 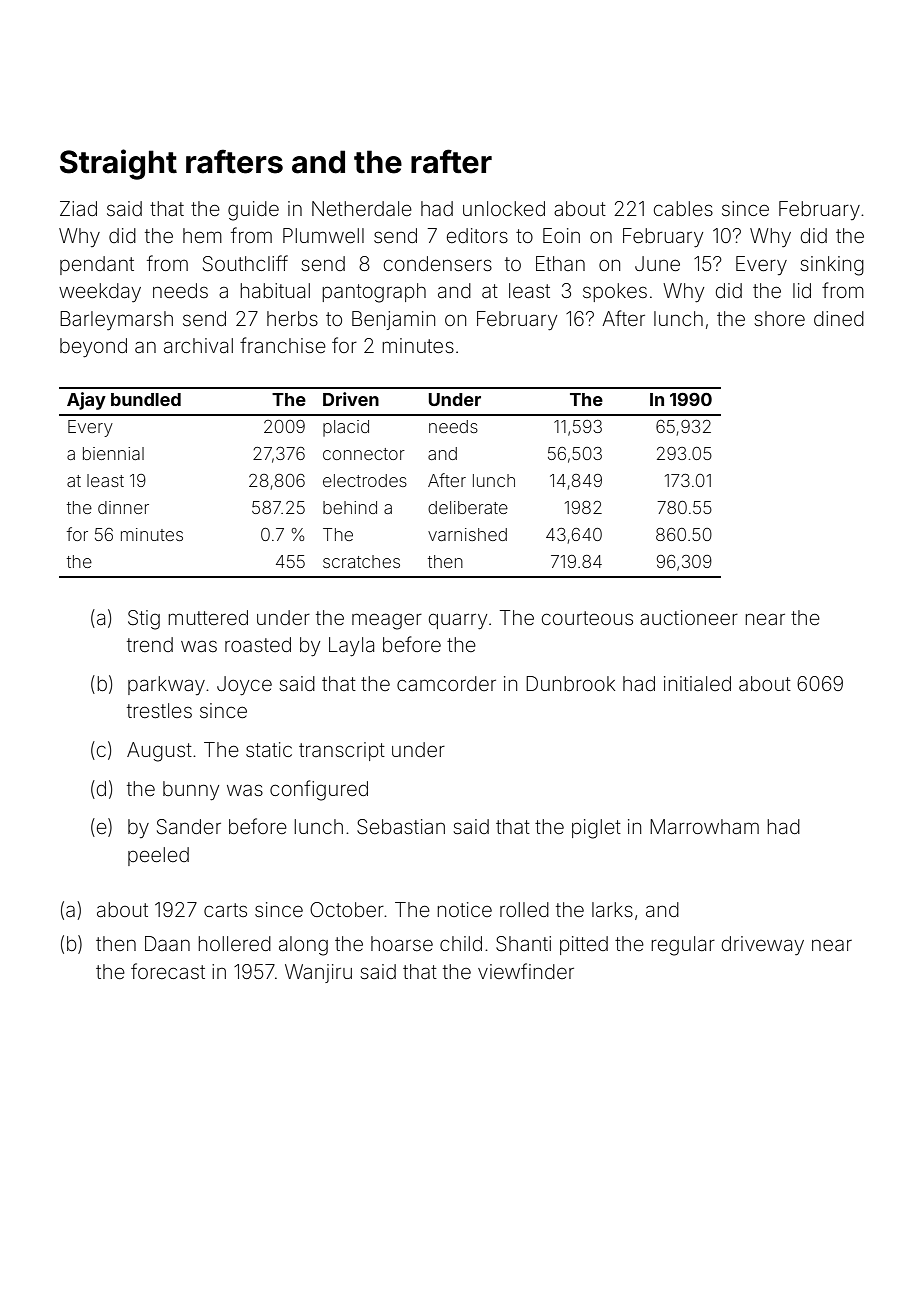 I want to click on Driven, so click(x=351, y=399).
